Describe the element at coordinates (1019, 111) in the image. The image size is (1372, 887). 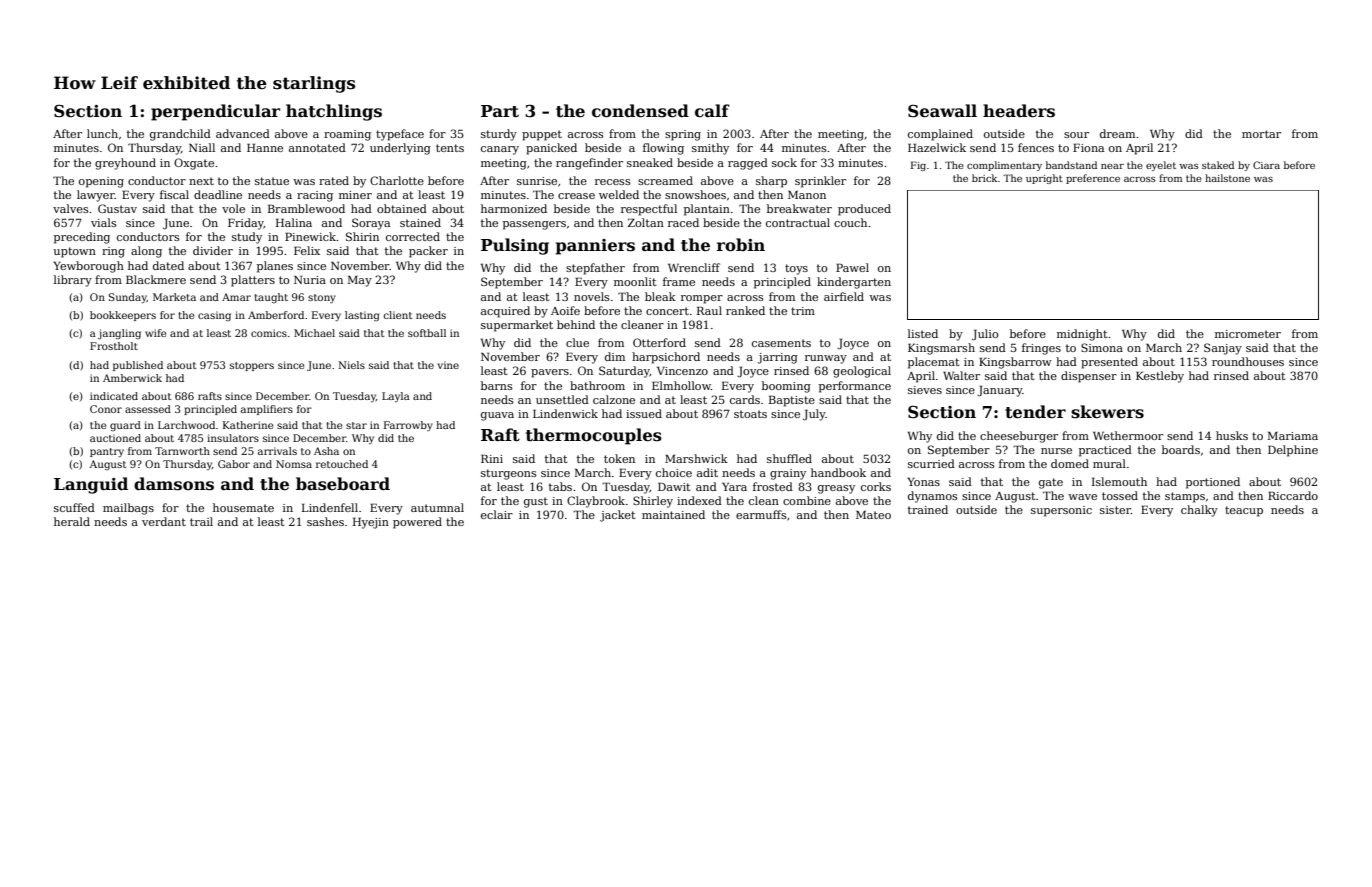
I see `headers` at that location.
